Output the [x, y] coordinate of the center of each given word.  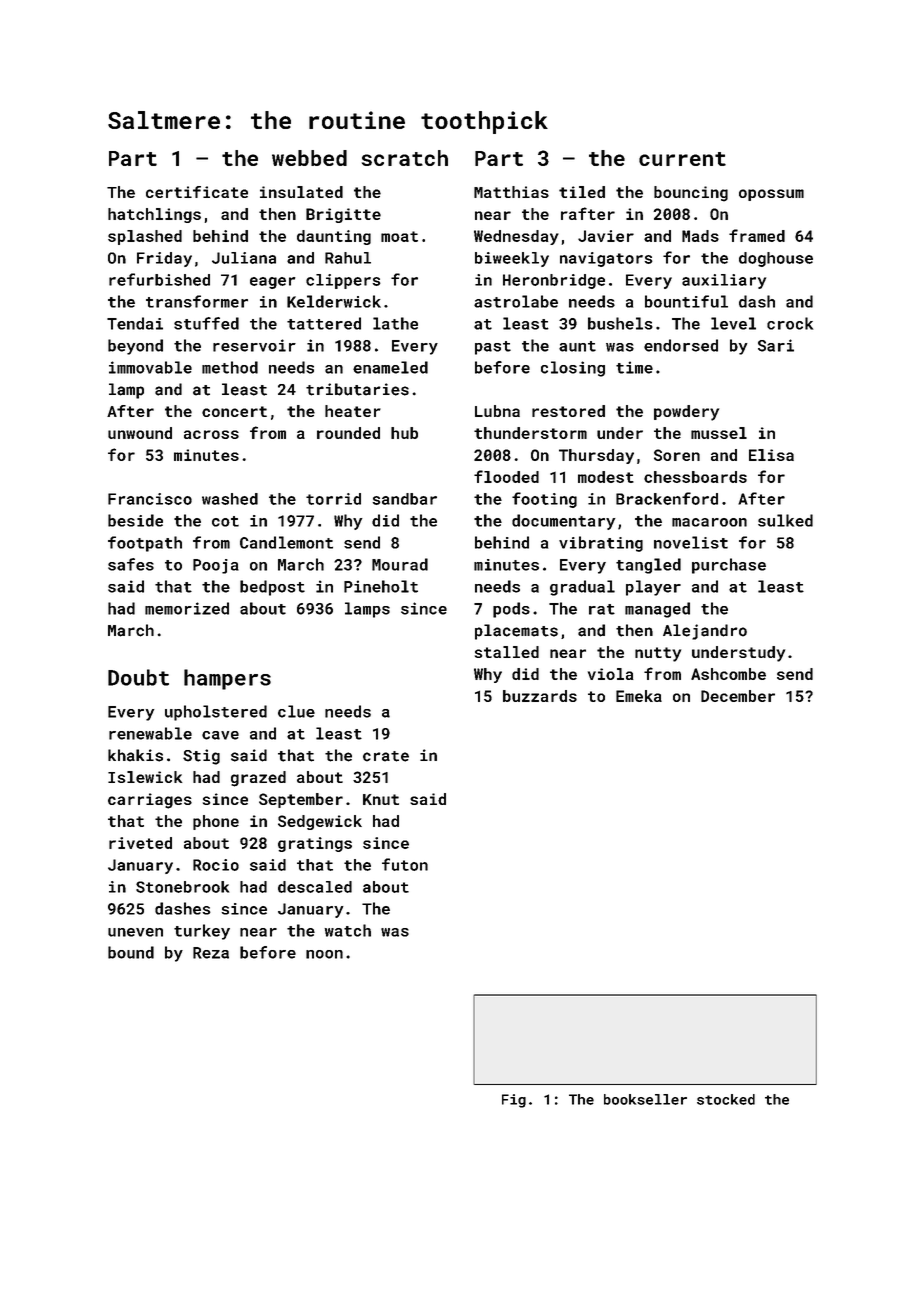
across [211, 434]
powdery [686, 413]
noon [324, 954]
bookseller [645, 1099]
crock [790, 323]
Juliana [244, 258]
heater [353, 411]
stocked [726, 1099]
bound [131, 952]
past [493, 348]
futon [405, 864]
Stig [201, 757]
